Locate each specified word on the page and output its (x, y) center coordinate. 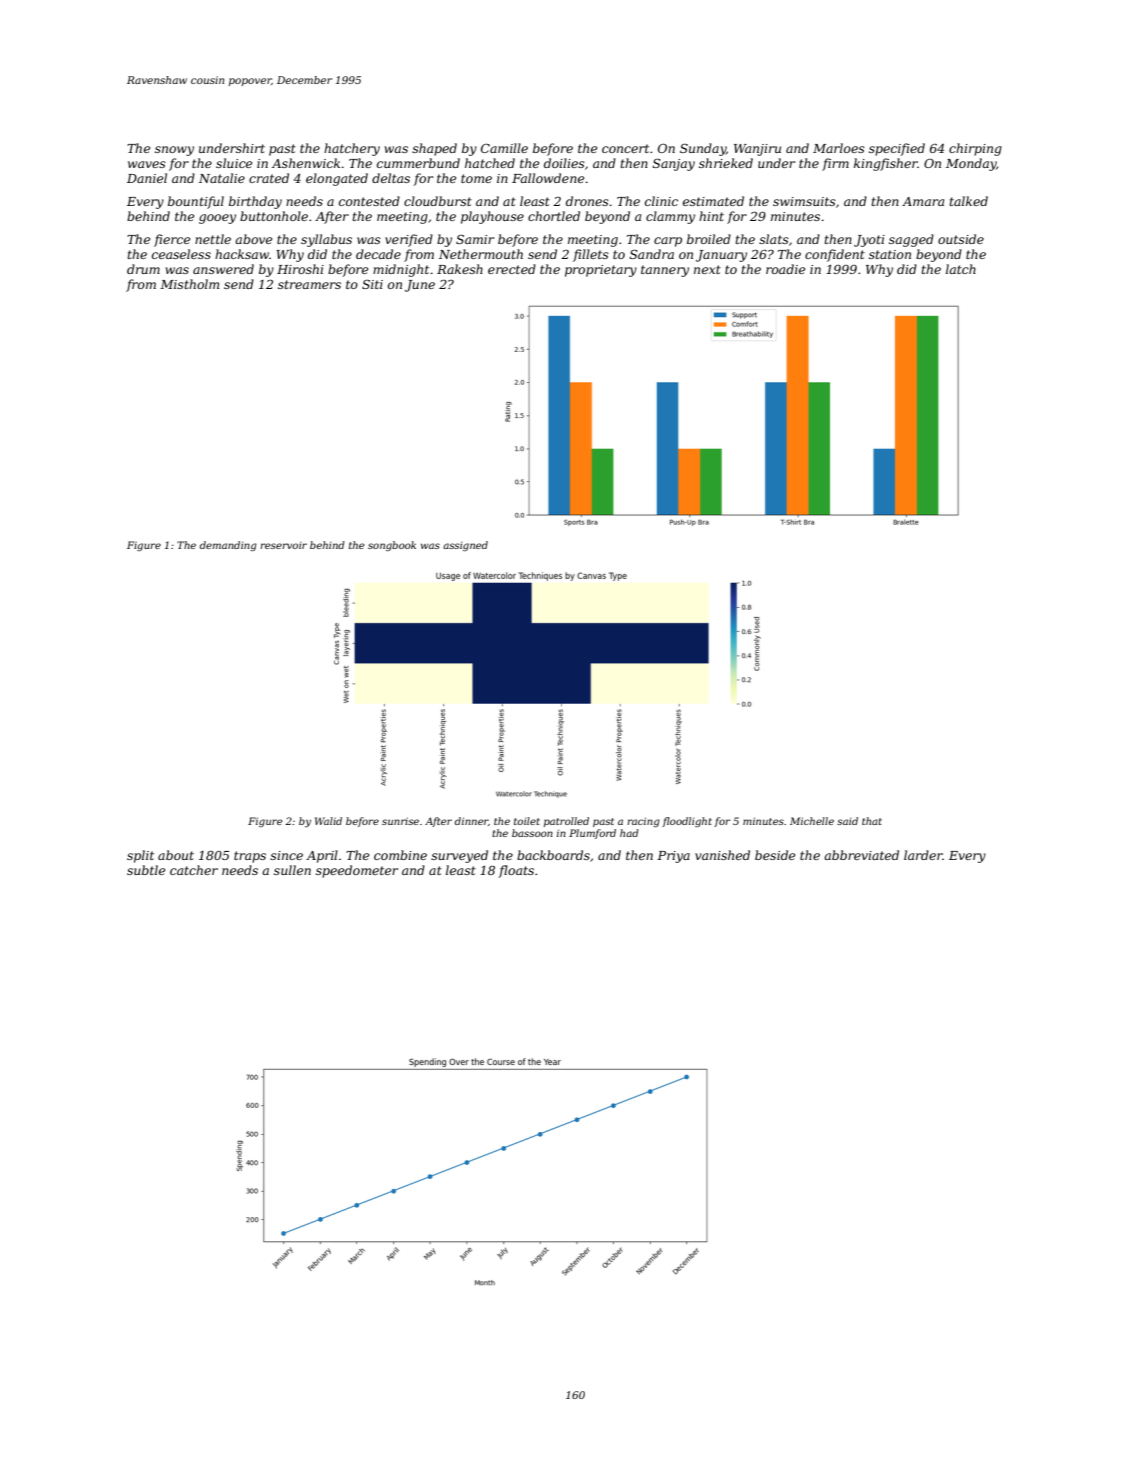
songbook (392, 546)
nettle (213, 239)
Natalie (222, 178)
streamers (309, 284)
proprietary (601, 271)
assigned (465, 546)
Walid (328, 821)
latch (961, 269)
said (847, 821)
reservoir (283, 545)
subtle (146, 870)
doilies (564, 163)
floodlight (687, 822)
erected (512, 269)
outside (961, 239)
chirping (975, 149)
